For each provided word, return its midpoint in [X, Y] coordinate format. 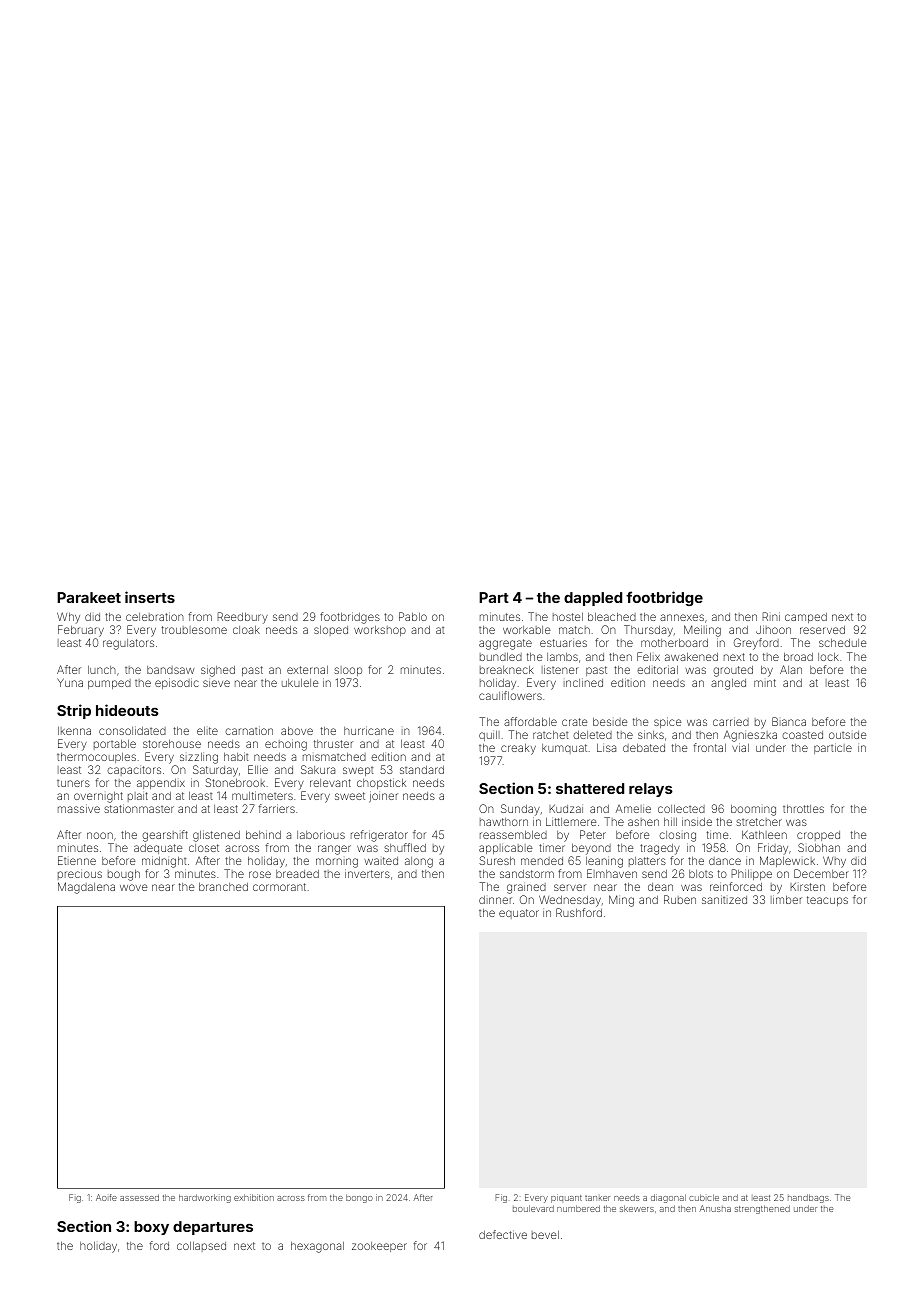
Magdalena [86, 888]
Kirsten [807, 886]
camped [806, 618]
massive [79, 808]
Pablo [413, 616]
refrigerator [379, 836]
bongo [359, 1198]
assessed [139, 1197]
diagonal [668, 1198]
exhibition [254, 1197]
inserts [150, 597]
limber [786, 899]
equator [519, 914]
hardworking [205, 1198]
